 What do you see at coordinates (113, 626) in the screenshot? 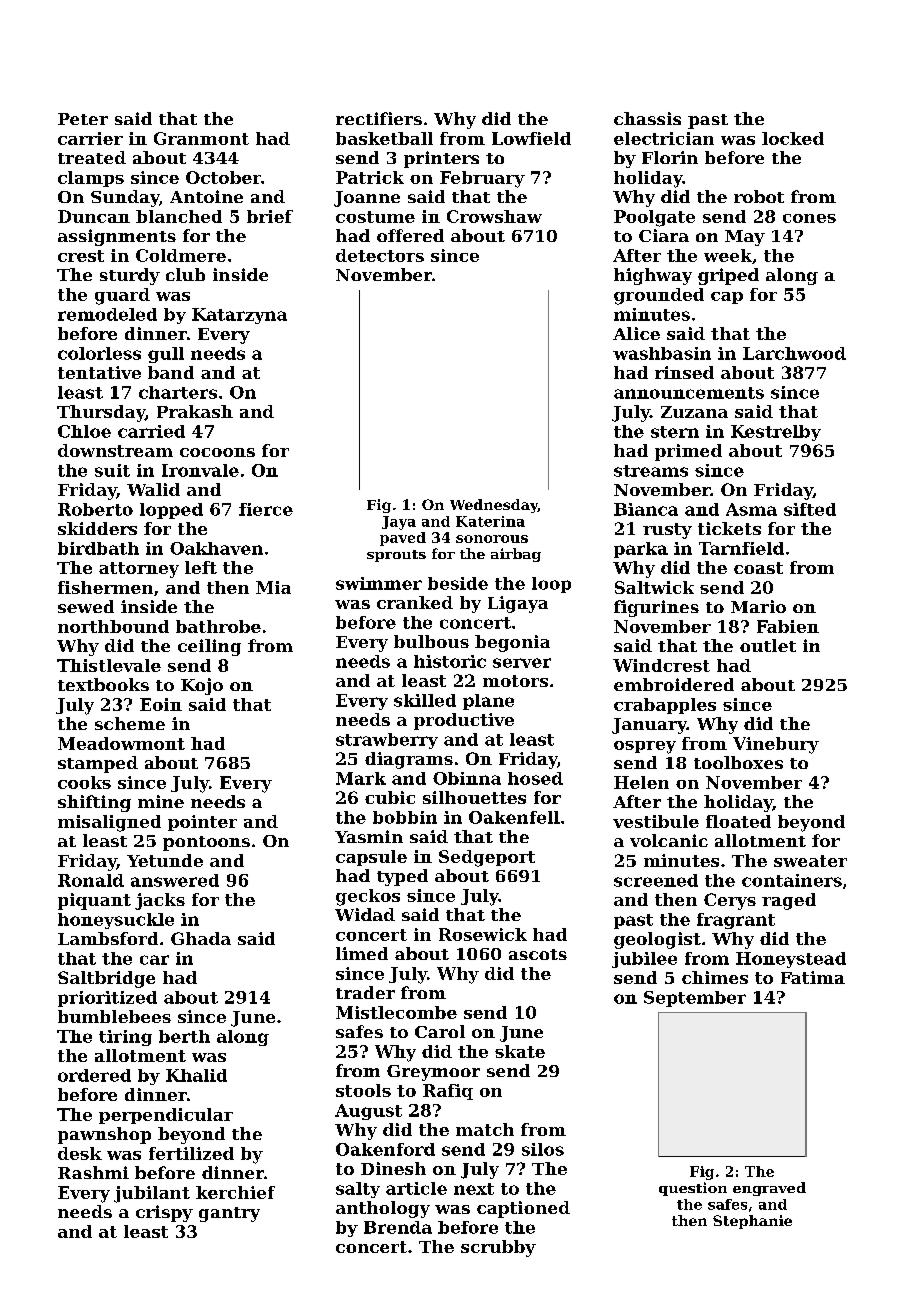
I see `northbound` at bounding box center [113, 626].
